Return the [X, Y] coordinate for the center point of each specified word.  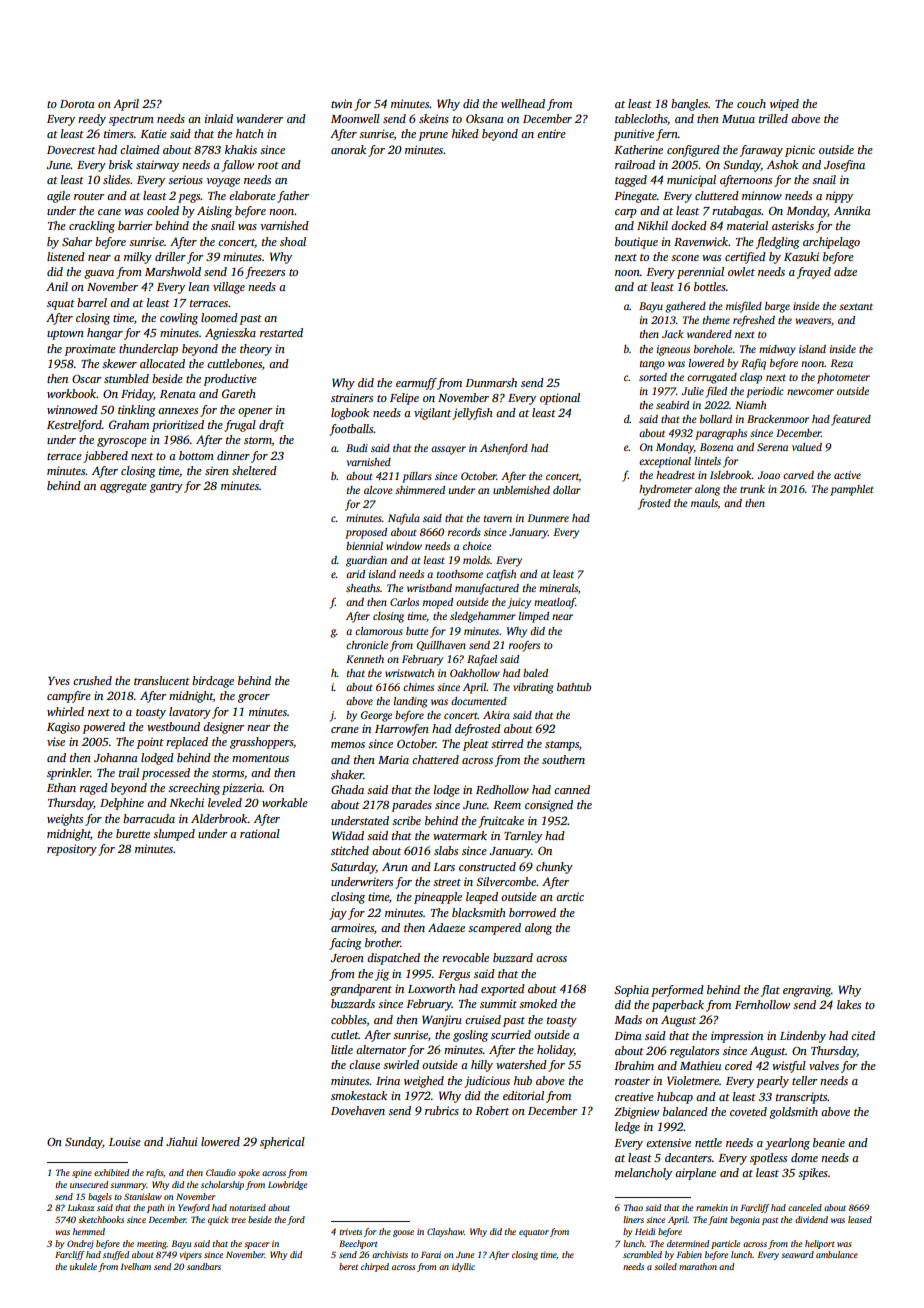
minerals [558, 588]
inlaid [219, 118]
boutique [636, 243]
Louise [125, 1141]
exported [503, 990]
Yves [59, 680]
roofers [524, 646]
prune [433, 136]
